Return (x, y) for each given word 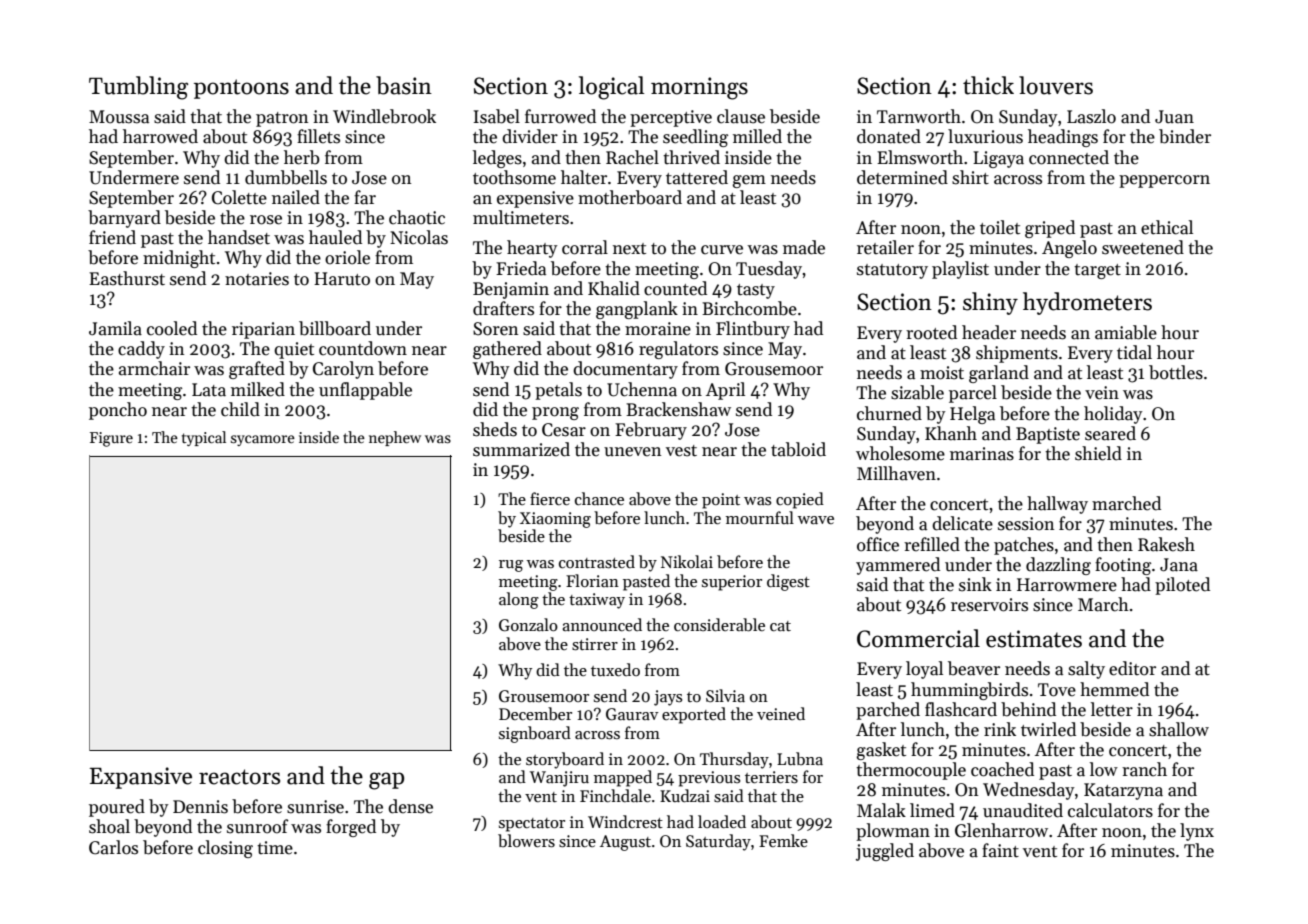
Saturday (718, 842)
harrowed (160, 136)
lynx (1197, 832)
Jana (1179, 565)
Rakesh (1166, 544)
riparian (263, 330)
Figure (111, 439)
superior (732, 583)
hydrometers (1087, 303)
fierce (550, 498)
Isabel (497, 116)
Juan (1174, 117)
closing (225, 849)
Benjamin (511, 290)
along (519, 600)
